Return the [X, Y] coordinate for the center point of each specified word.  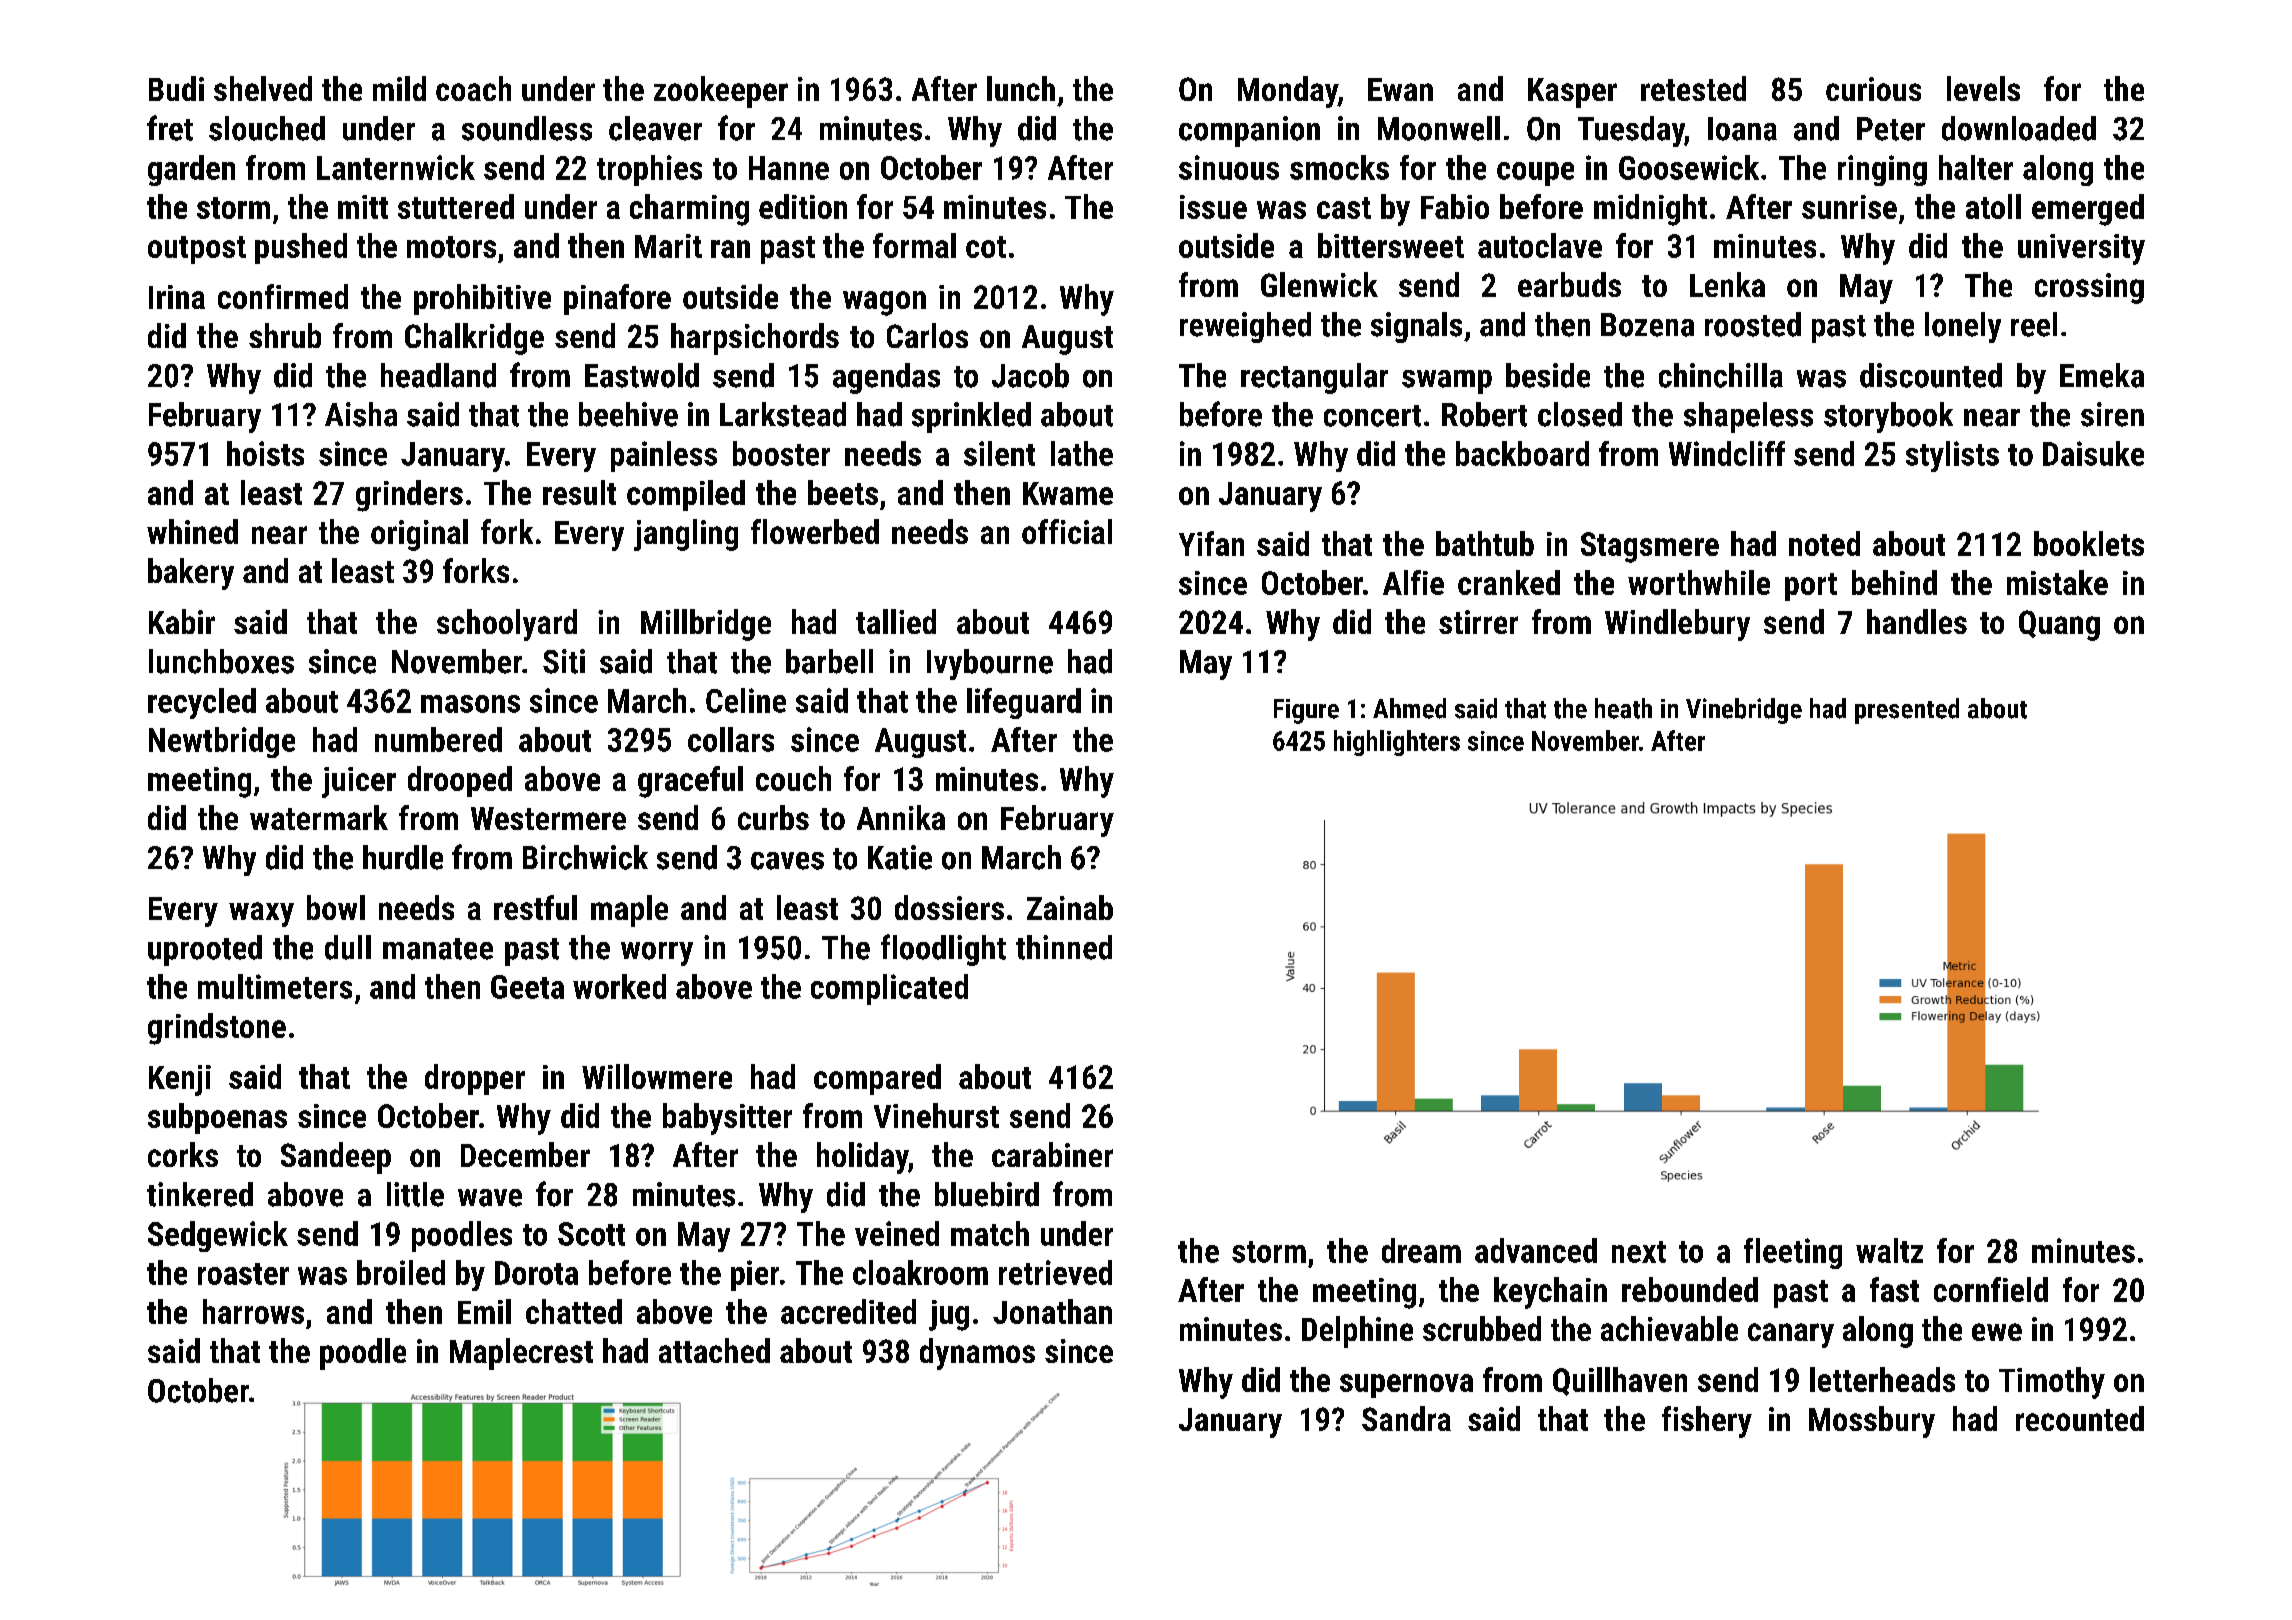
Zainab [1070, 907]
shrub [285, 335]
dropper [475, 1079]
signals [1416, 327]
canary [1791, 1335]
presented [1907, 711]
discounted [1931, 375]
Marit [668, 246]
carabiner [1052, 1154]
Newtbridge [222, 742]
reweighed [1245, 327]
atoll [1993, 206]
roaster [243, 1274]
